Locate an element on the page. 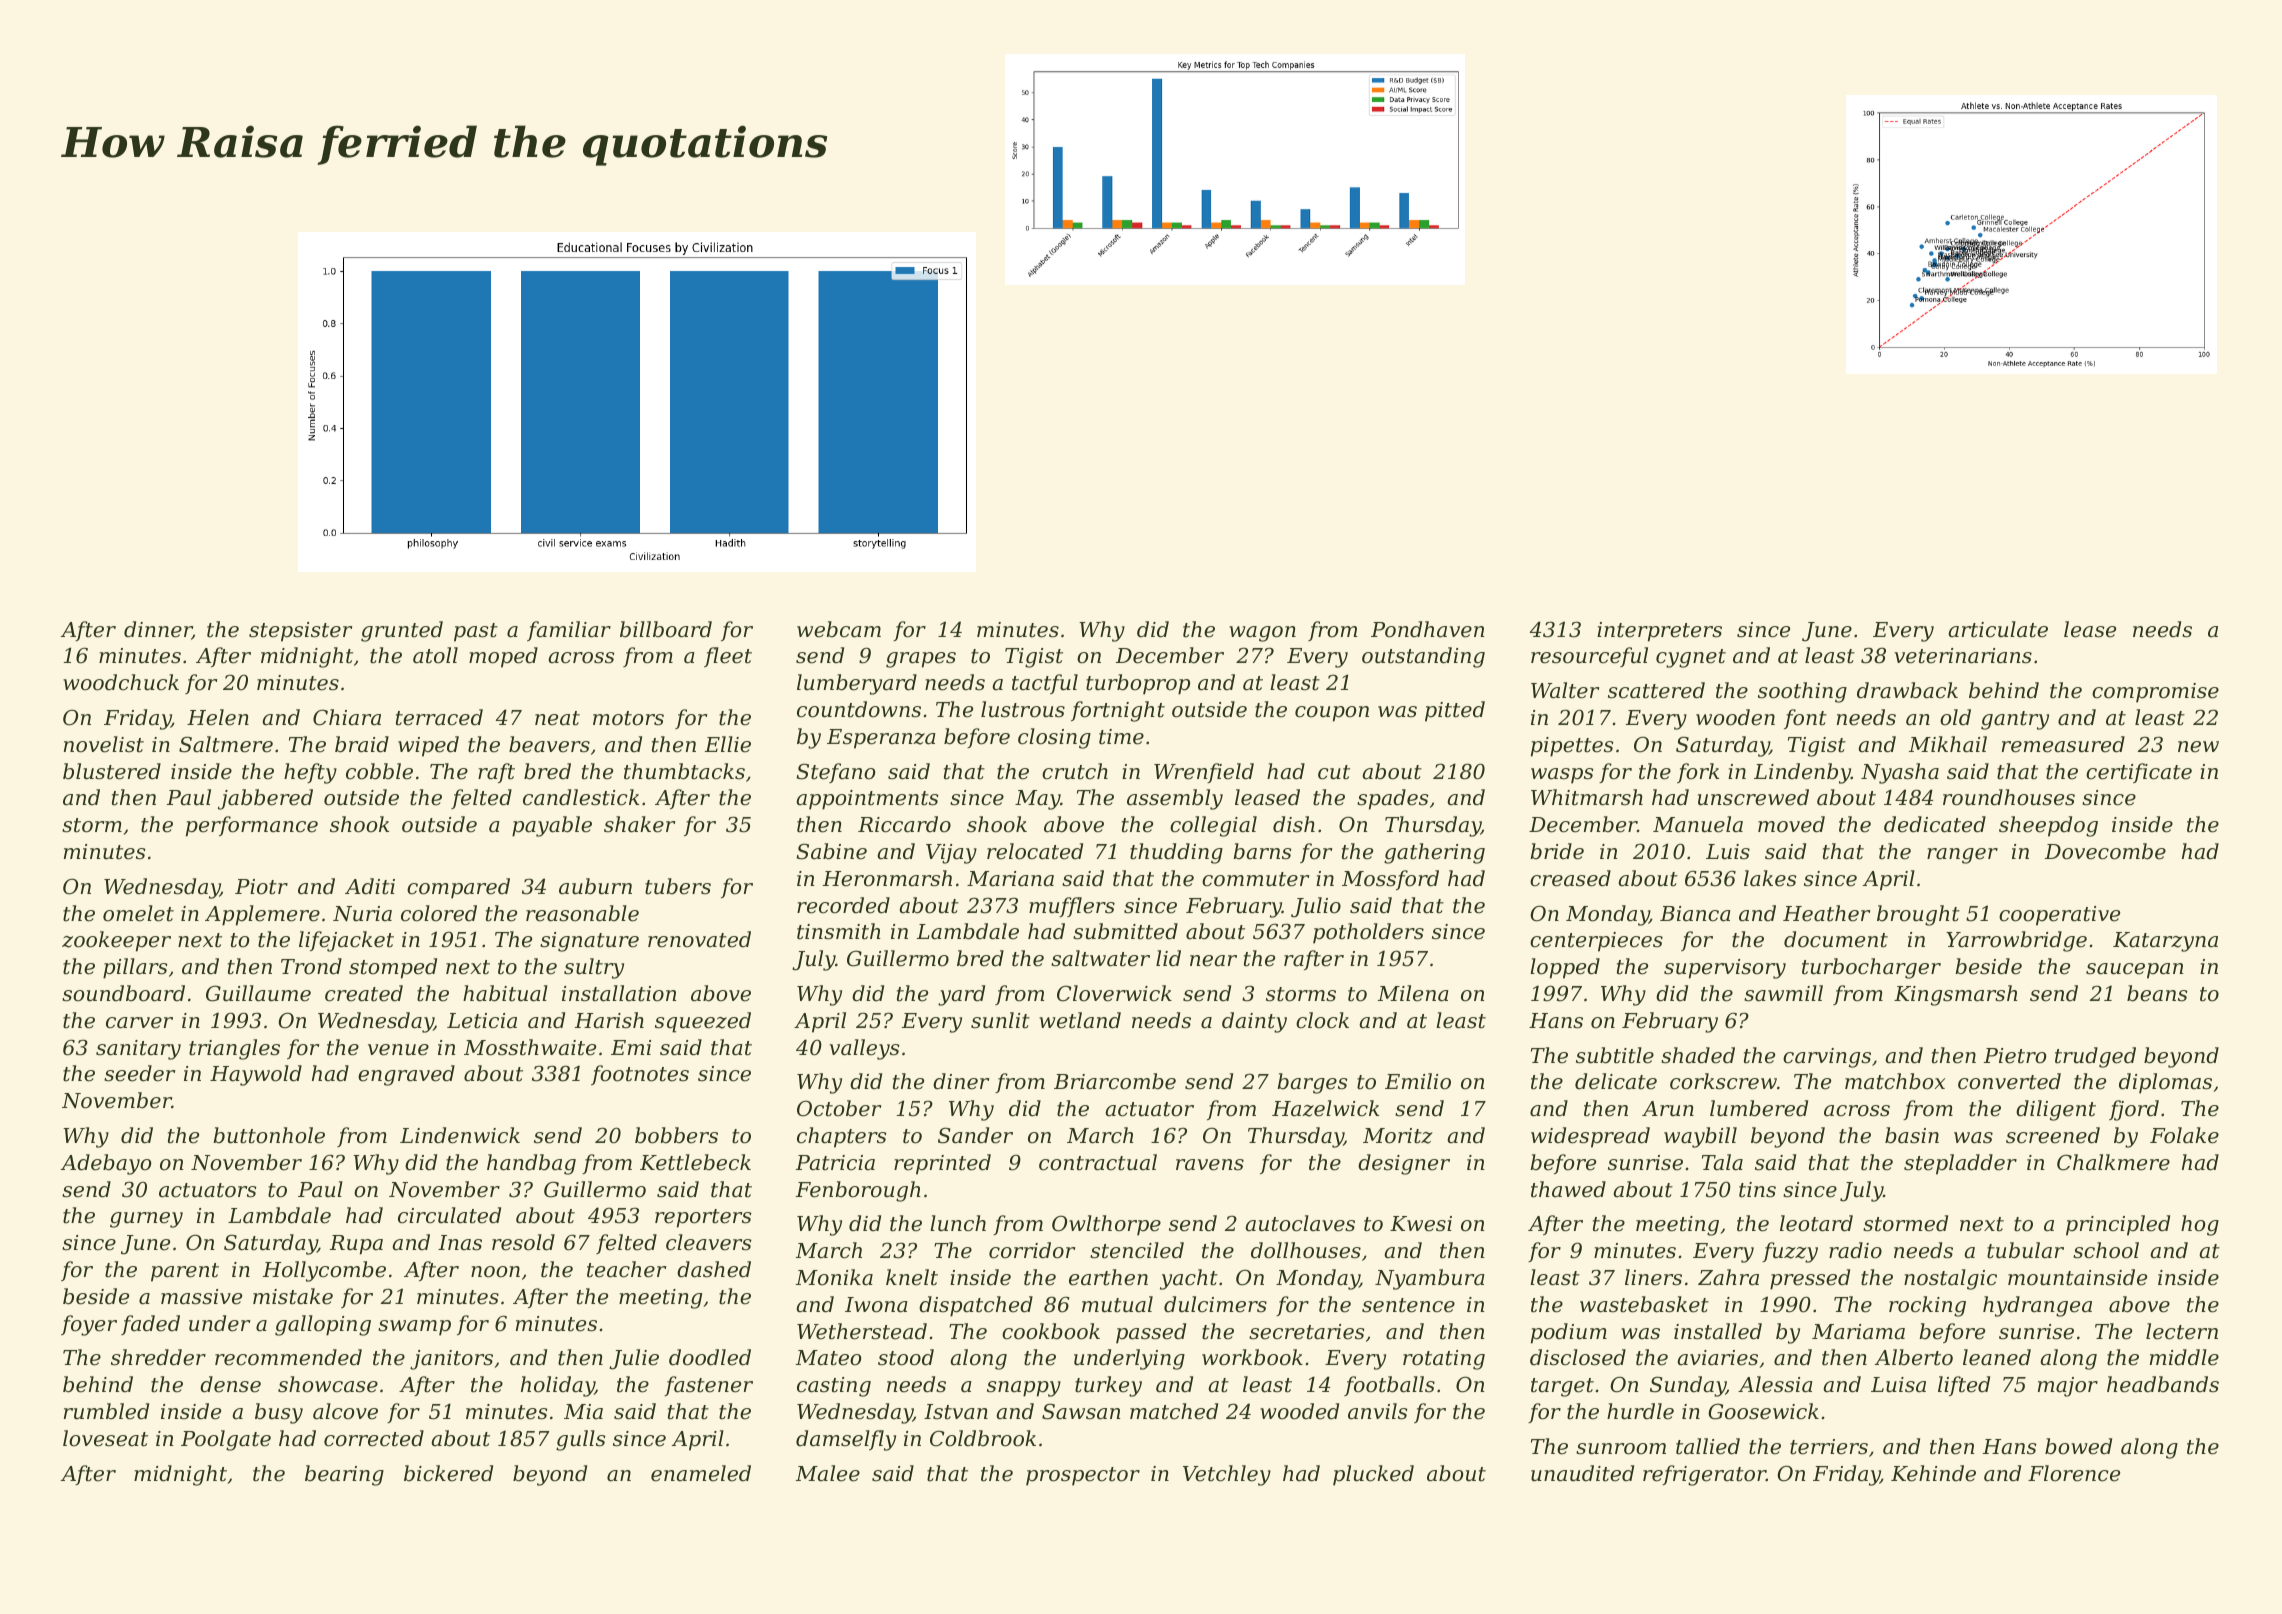 This document has width=2282, height=1614. past is located at coordinates (476, 632).
